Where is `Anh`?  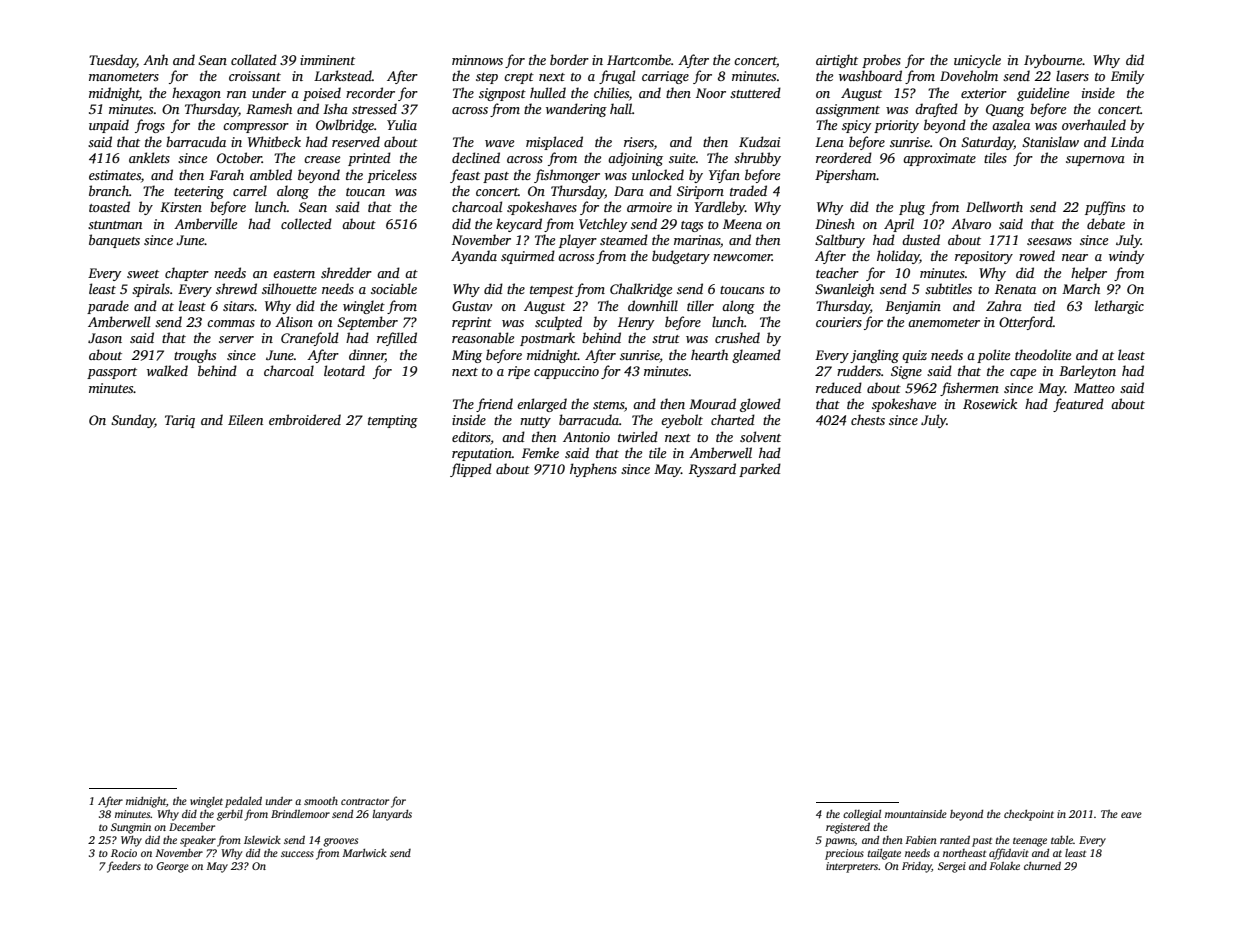 Anh is located at coordinates (155, 59).
